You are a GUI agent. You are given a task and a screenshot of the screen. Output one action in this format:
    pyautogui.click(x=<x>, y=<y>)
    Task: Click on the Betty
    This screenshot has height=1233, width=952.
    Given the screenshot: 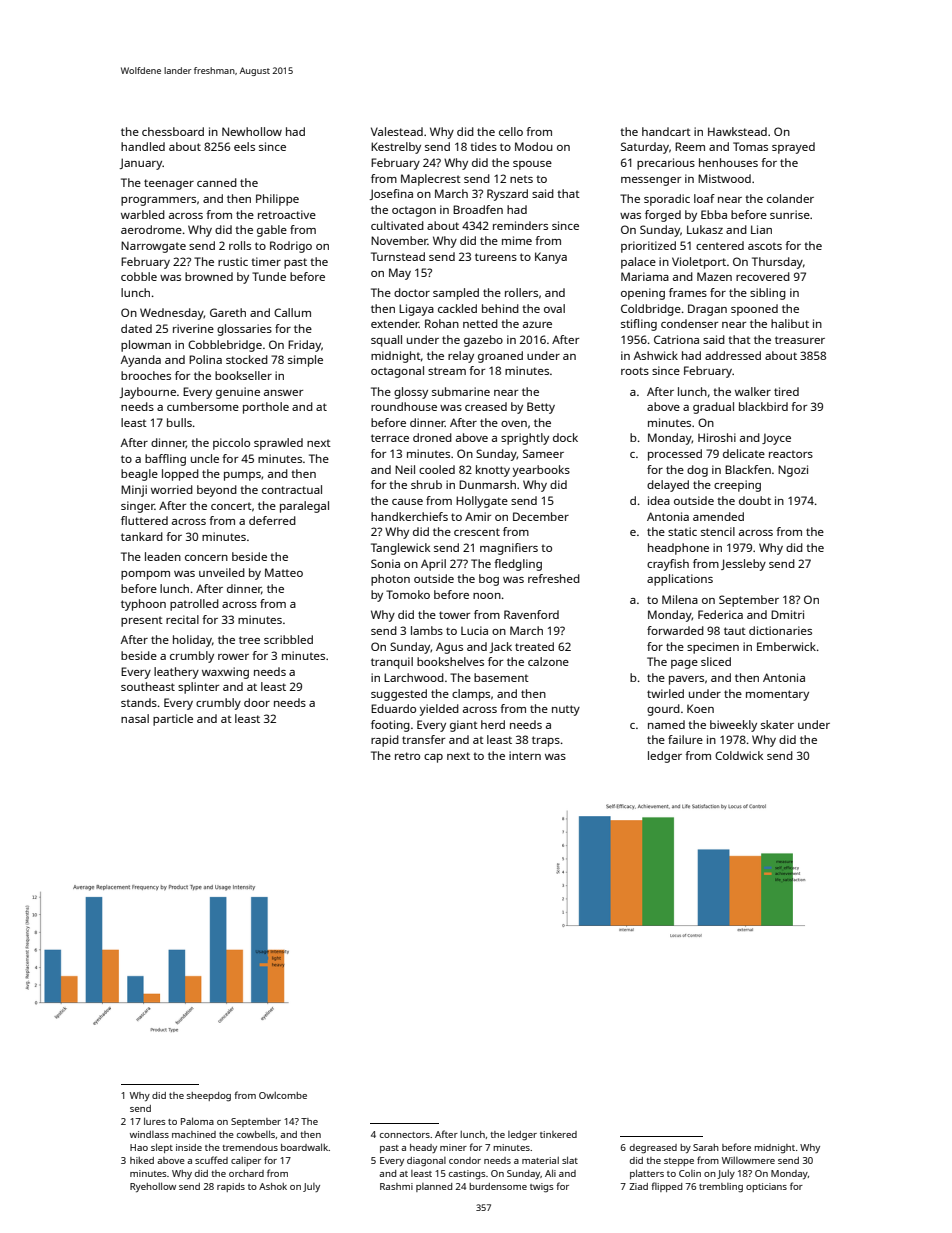 What is the action you would take?
    pyautogui.click(x=541, y=408)
